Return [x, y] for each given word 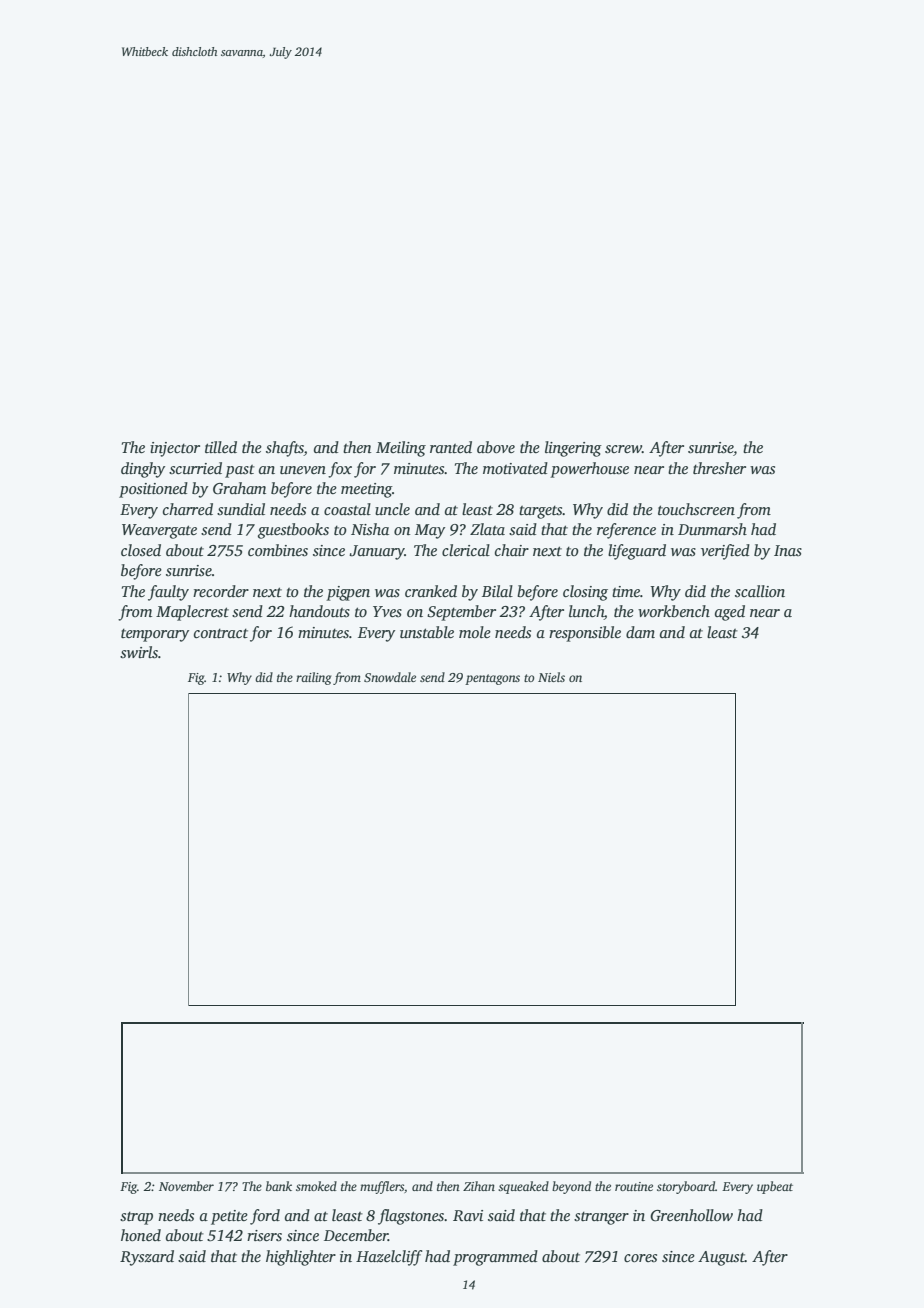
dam [640, 632]
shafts [285, 449]
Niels [551, 677]
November [186, 1186]
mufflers [382, 1187]
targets [541, 512]
